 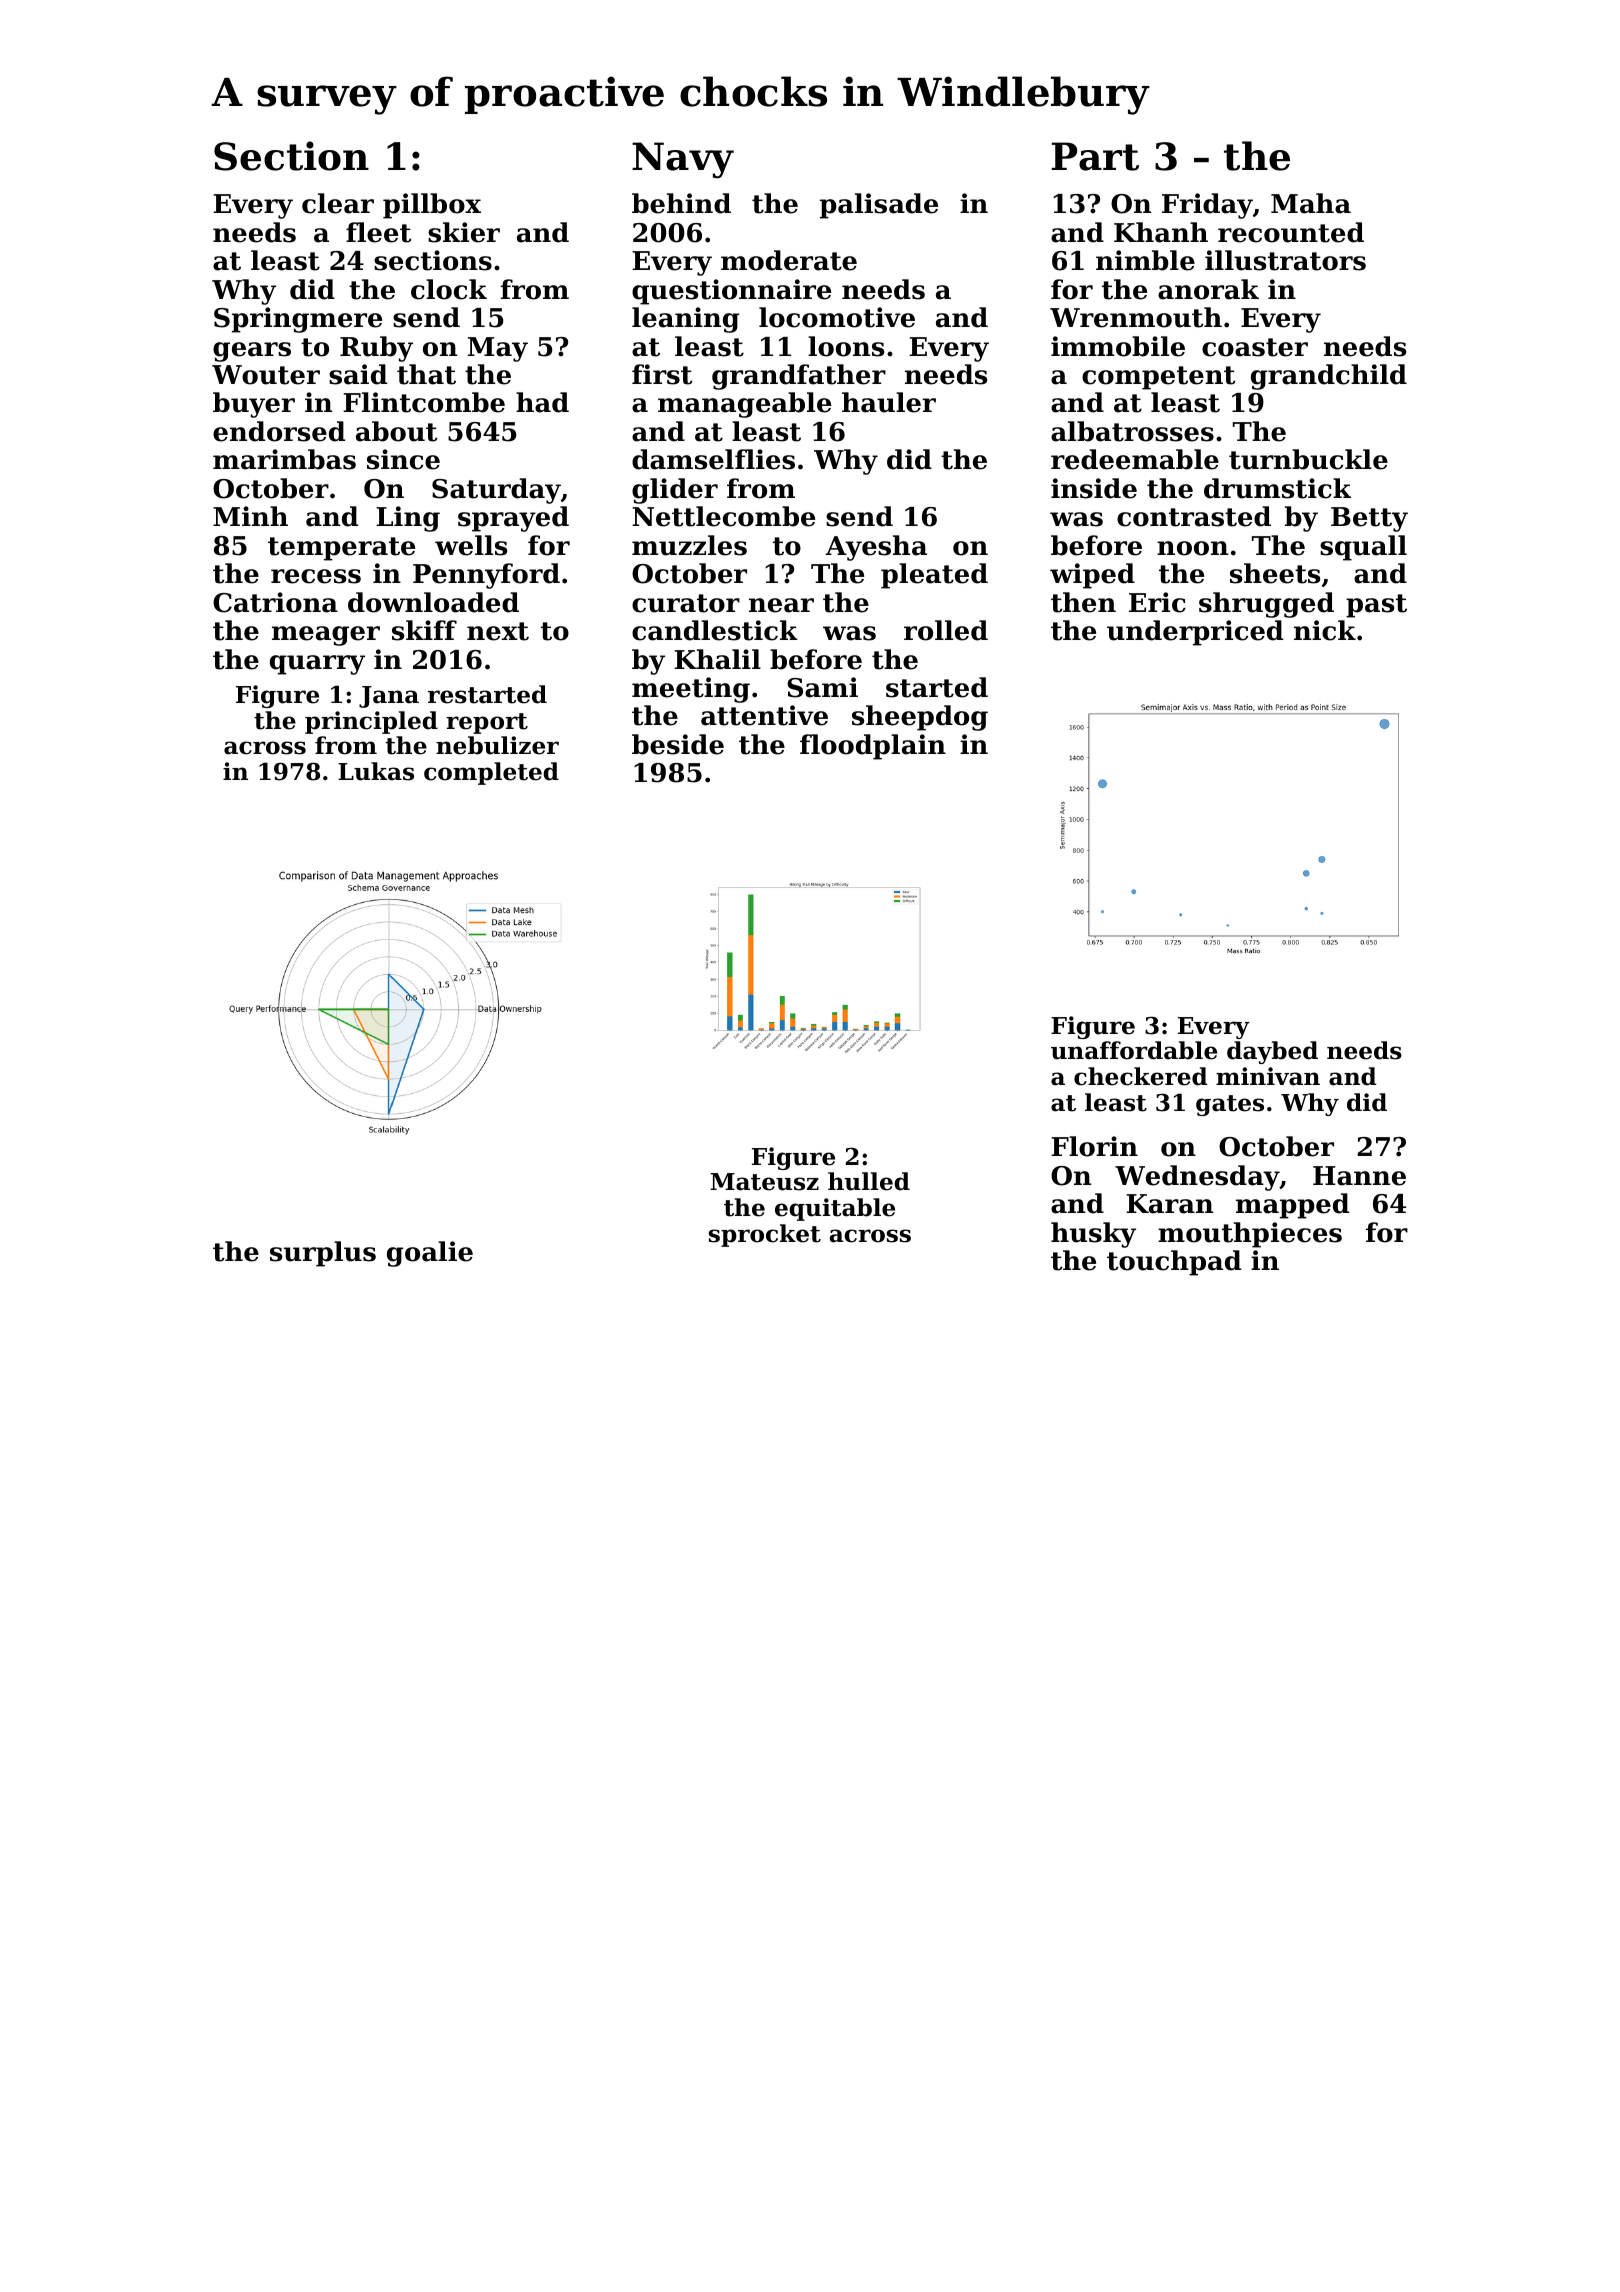 What do you see at coordinates (376, 771) in the document?
I see `Lukas` at bounding box center [376, 771].
